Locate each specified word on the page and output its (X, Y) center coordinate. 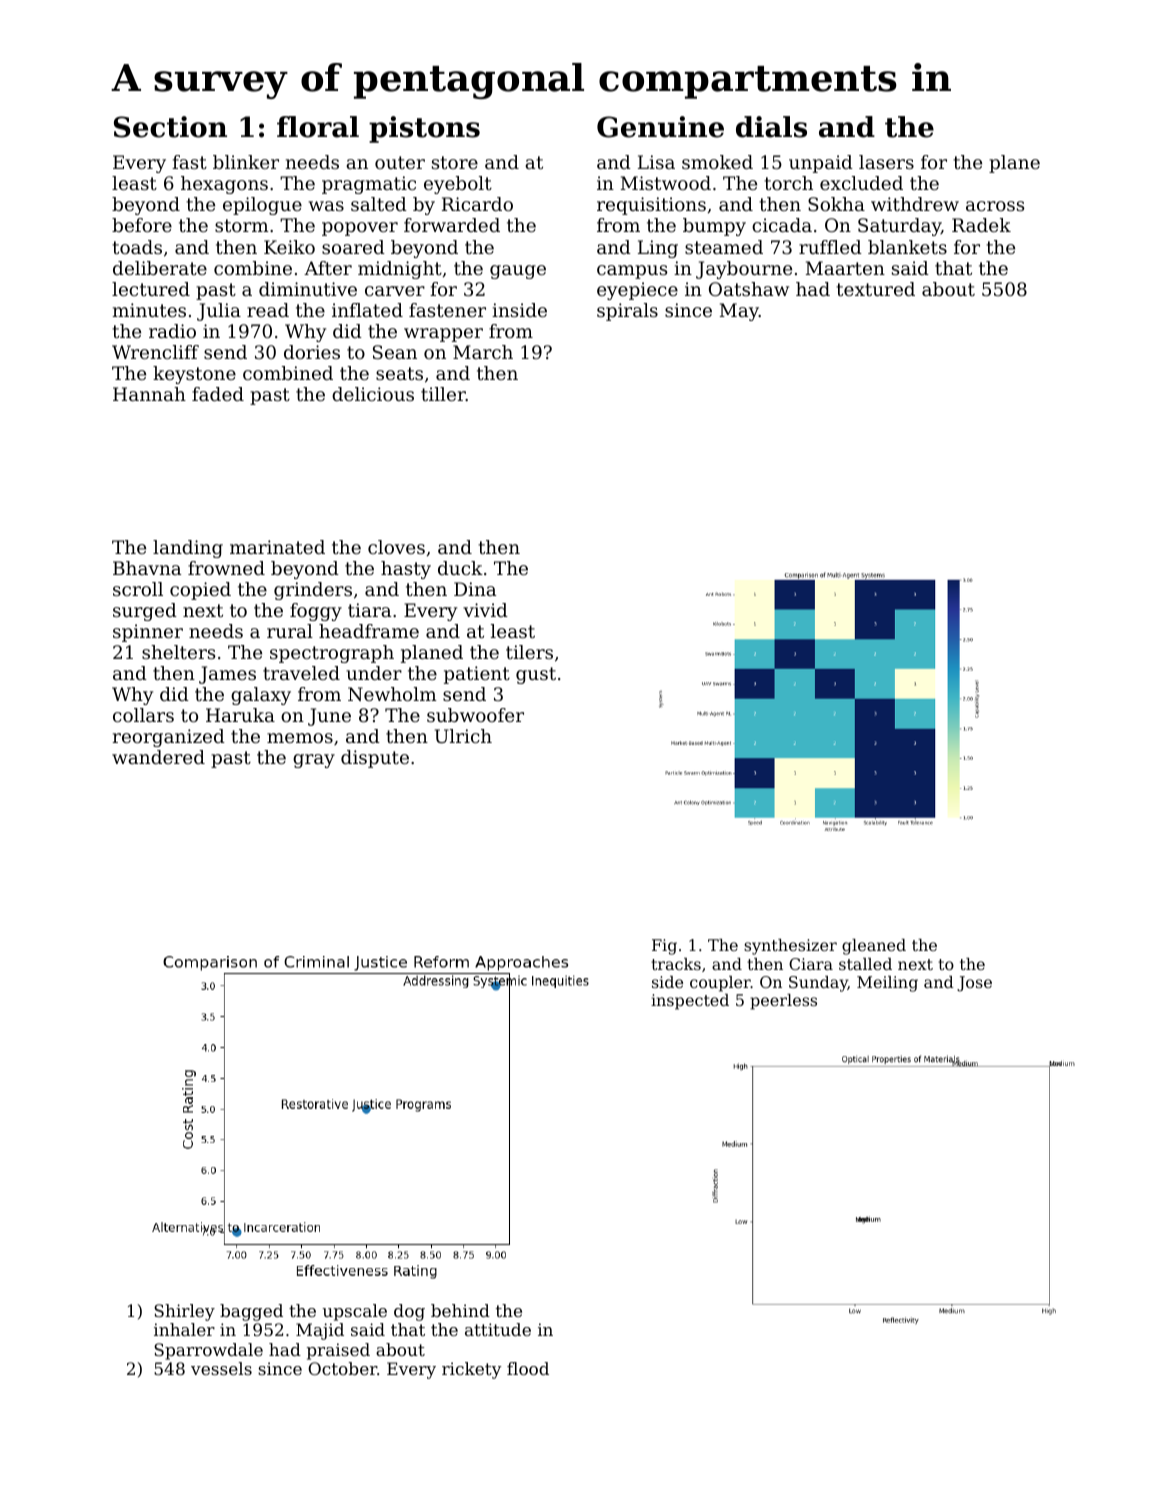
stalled (865, 964)
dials (771, 127)
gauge (518, 272)
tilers (529, 652)
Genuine (660, 127)
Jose (974, 984)
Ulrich (463, 736)
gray (314, 761)
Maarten (845, 268)
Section (170, 127)
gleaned (874, 947)
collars (143, 715)
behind (460, 1310)
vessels (221, 1368)
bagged (251, 1312)
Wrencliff (155, 352)
